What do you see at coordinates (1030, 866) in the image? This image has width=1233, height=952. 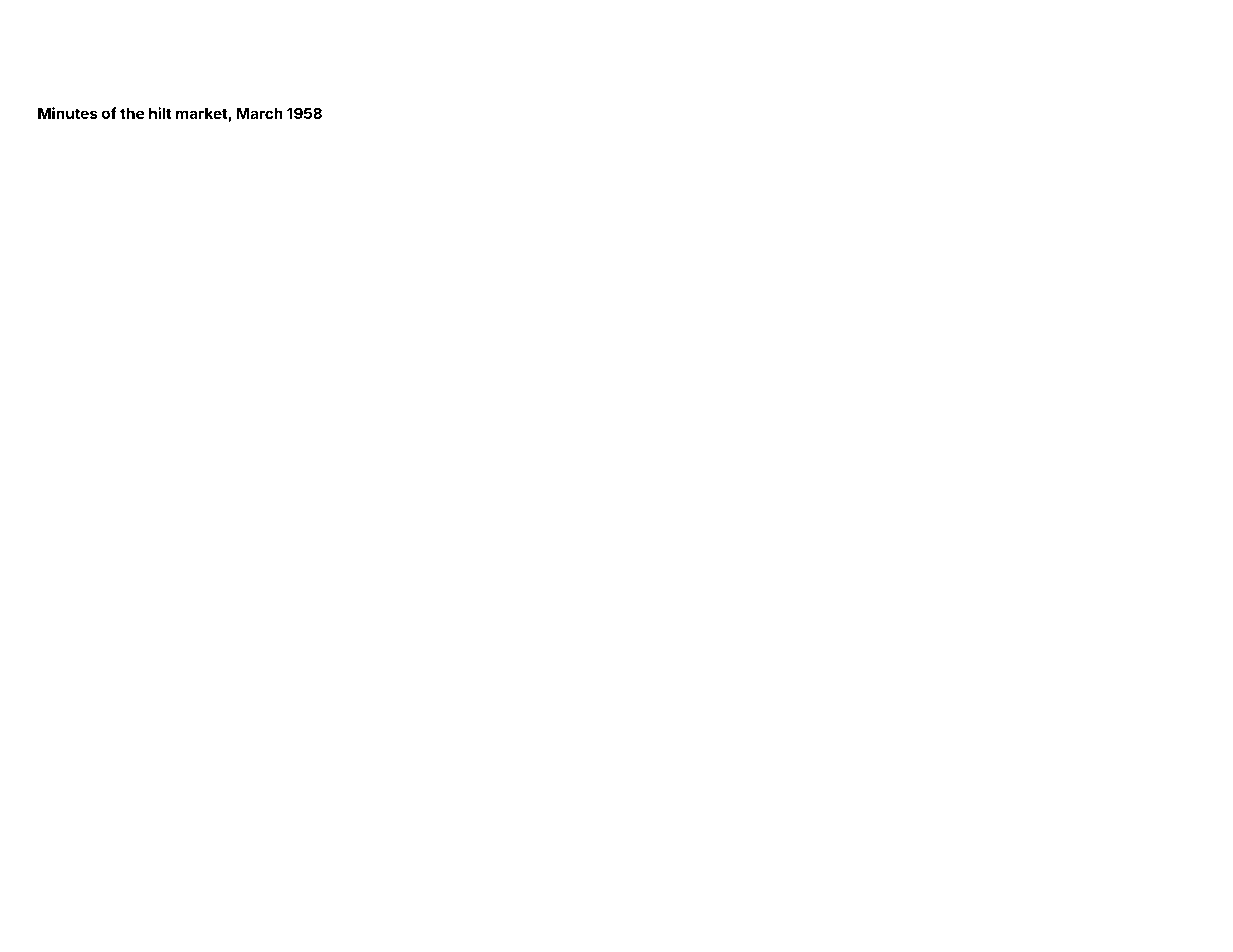 I see `judicial` at bounding box center [1030, 866].
